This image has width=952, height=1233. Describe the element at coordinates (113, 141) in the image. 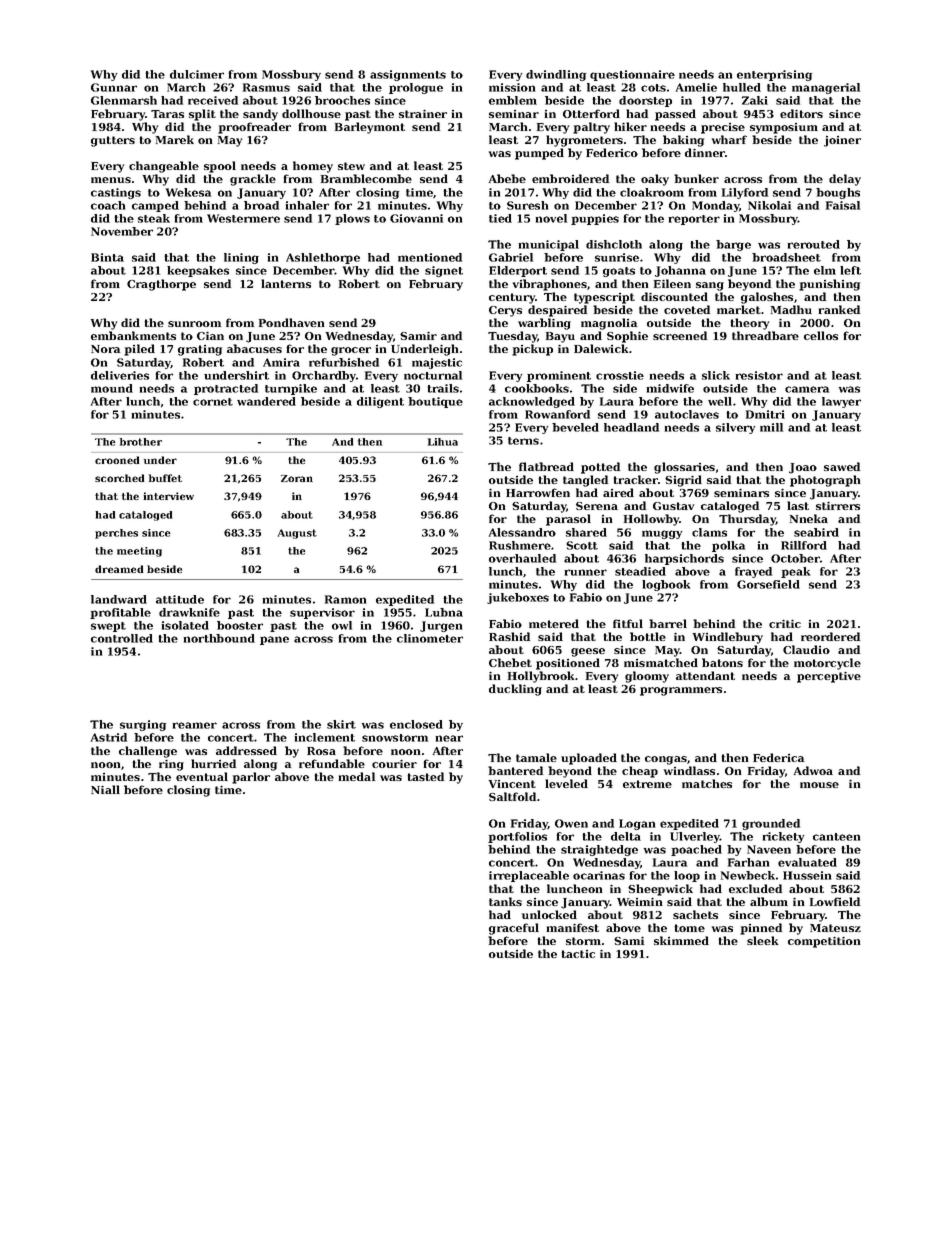

I see `gutters` at that location.
